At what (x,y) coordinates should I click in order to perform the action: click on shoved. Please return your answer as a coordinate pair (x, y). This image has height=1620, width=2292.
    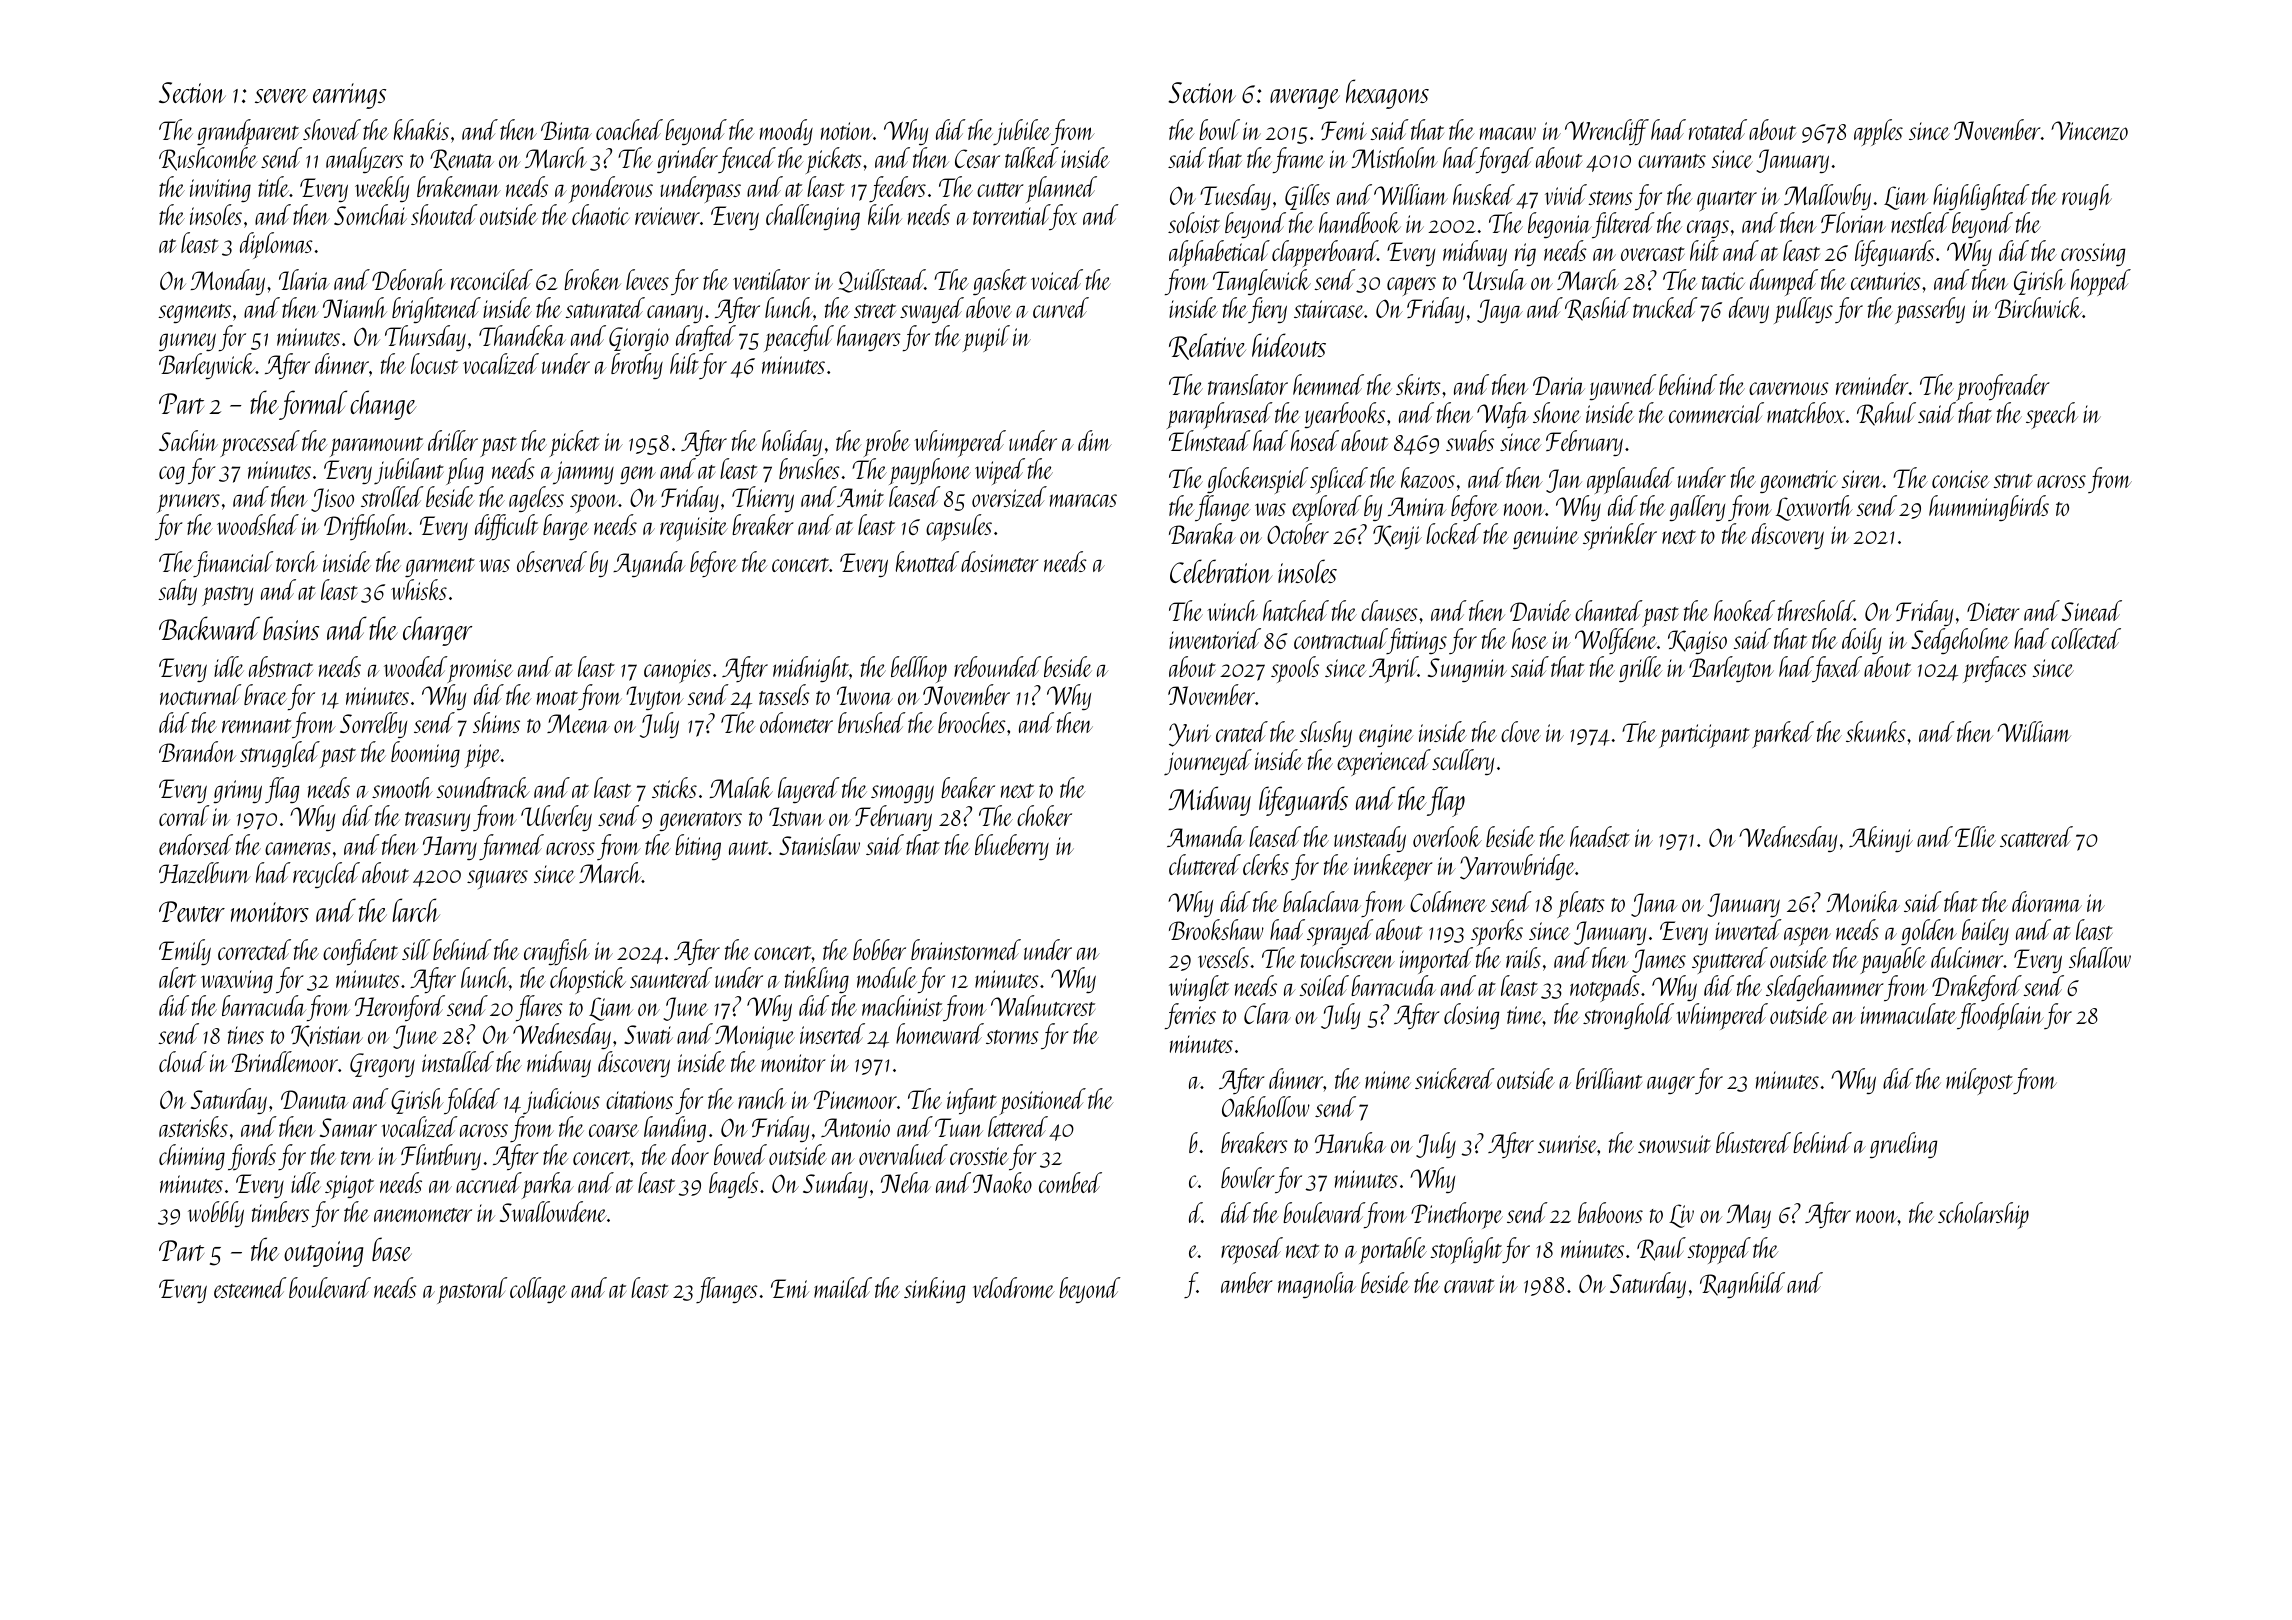
    Looking at the image, I should click on (332, 129).
